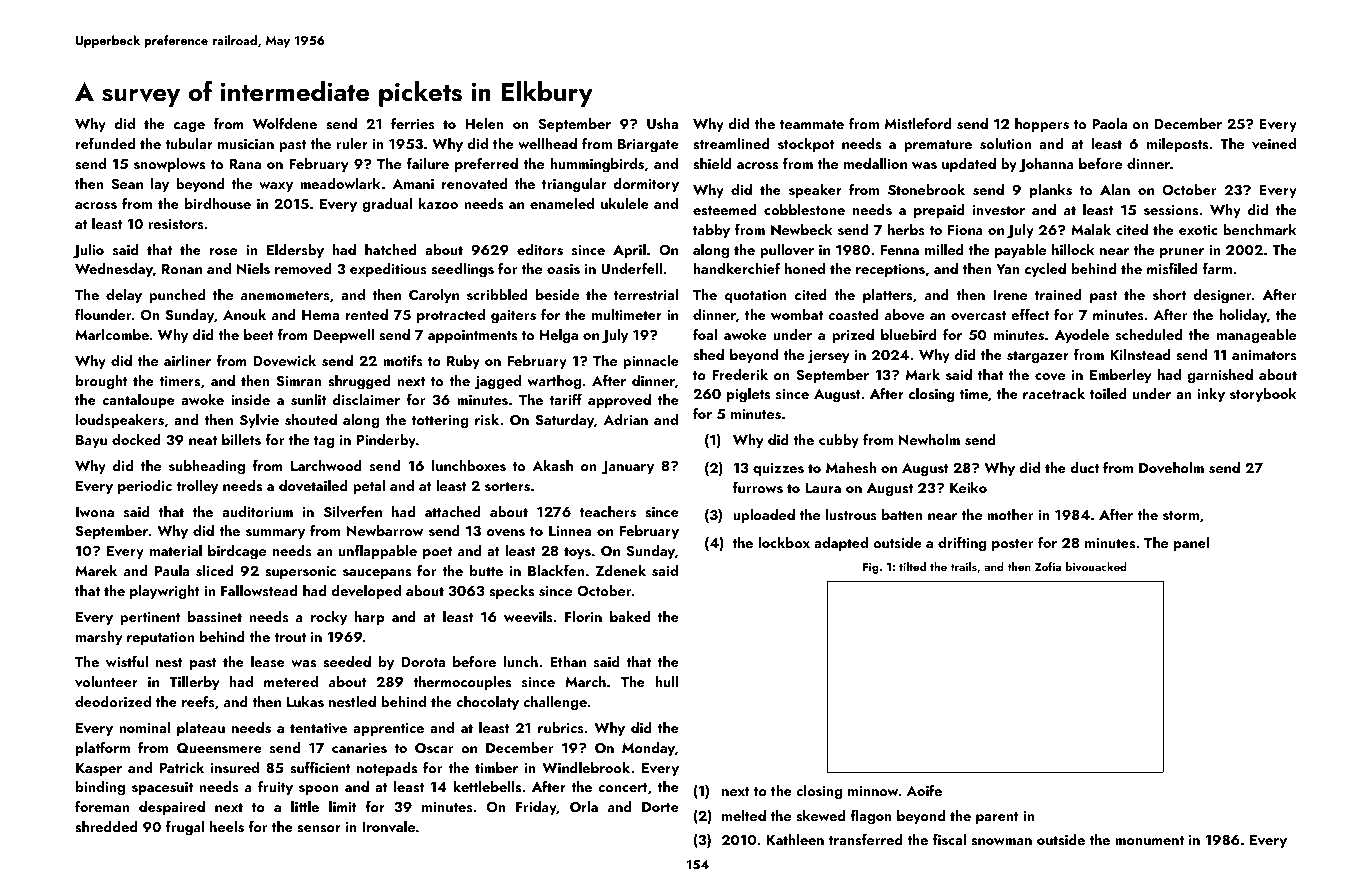 This image has height=887, width=1372. What do you see at coordinates (388, 827) in the image?
I see `Ironvale` at bounding box center [388, 827].
